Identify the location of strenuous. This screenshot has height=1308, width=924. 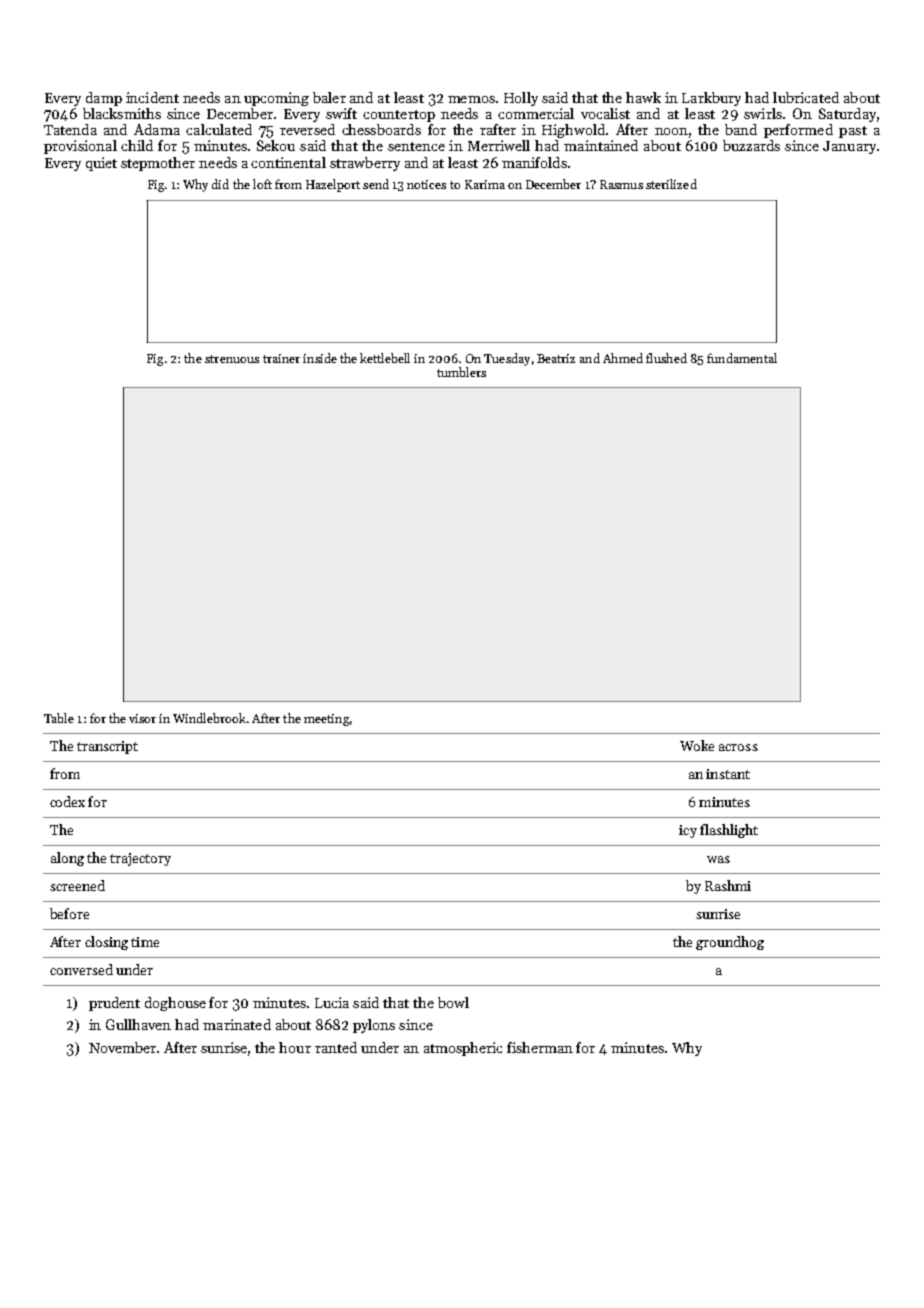
(232, 359).
